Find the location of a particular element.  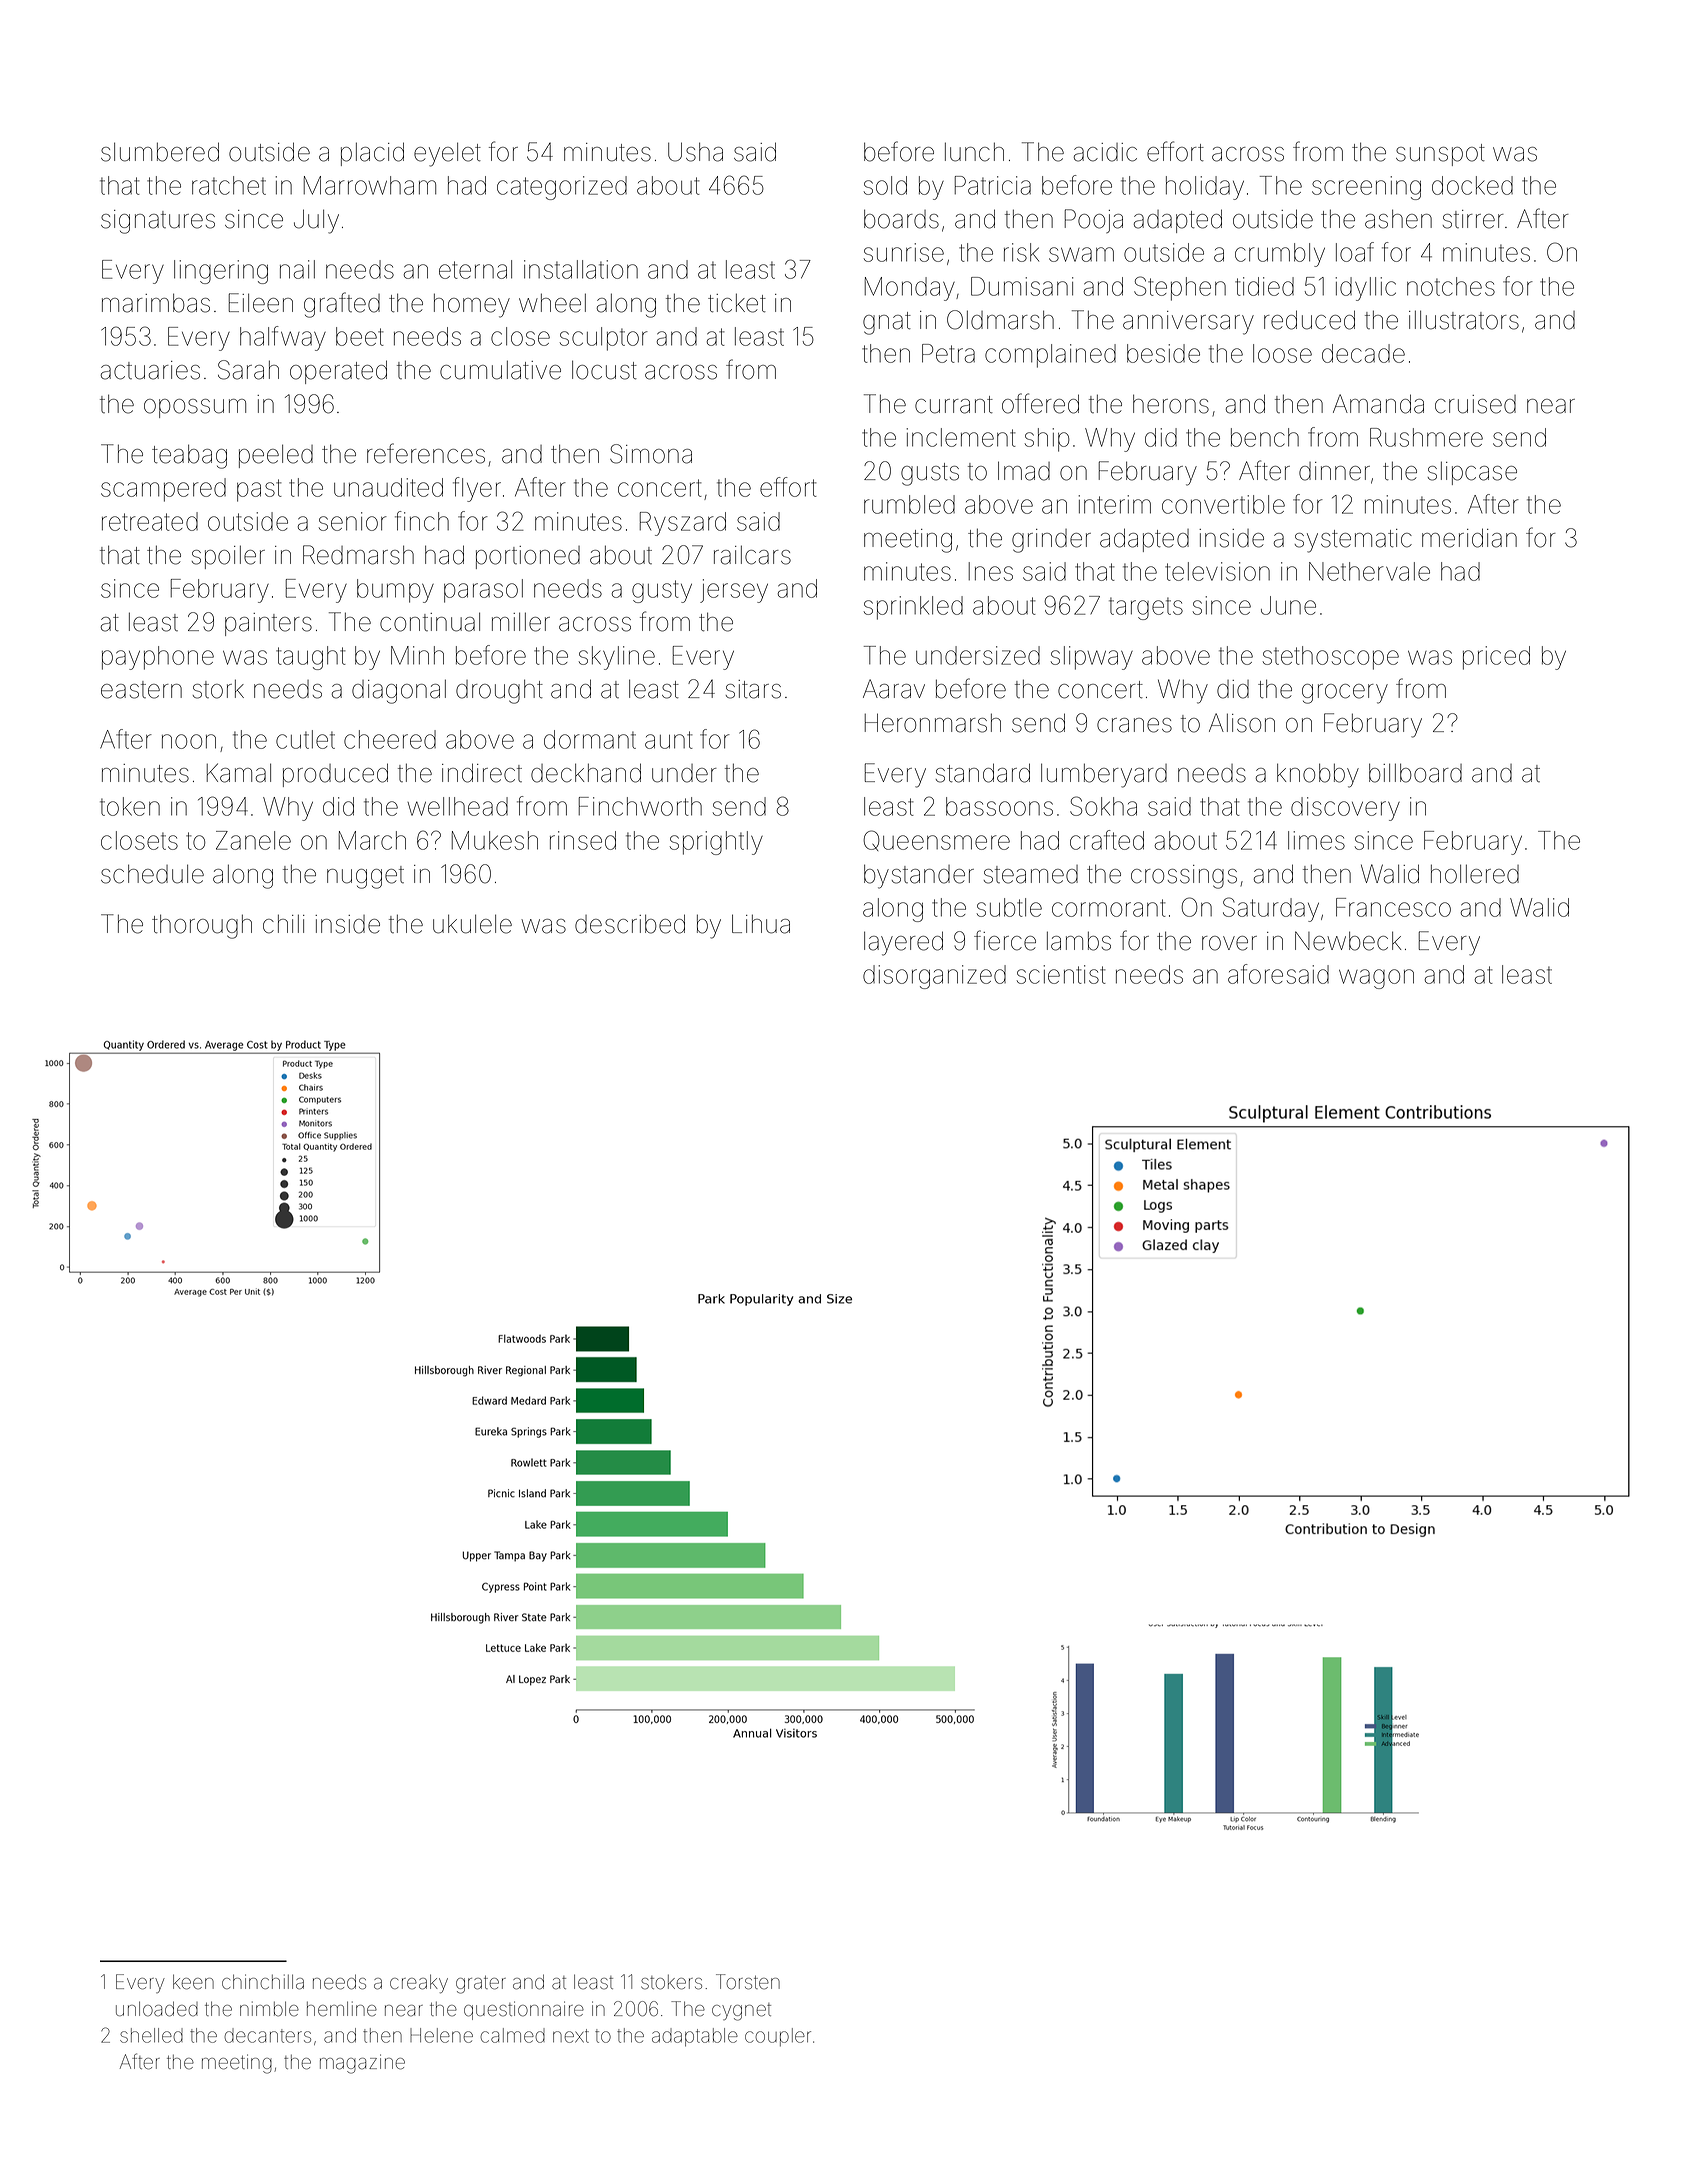

wagon is located at coordinates (1376, 979).
